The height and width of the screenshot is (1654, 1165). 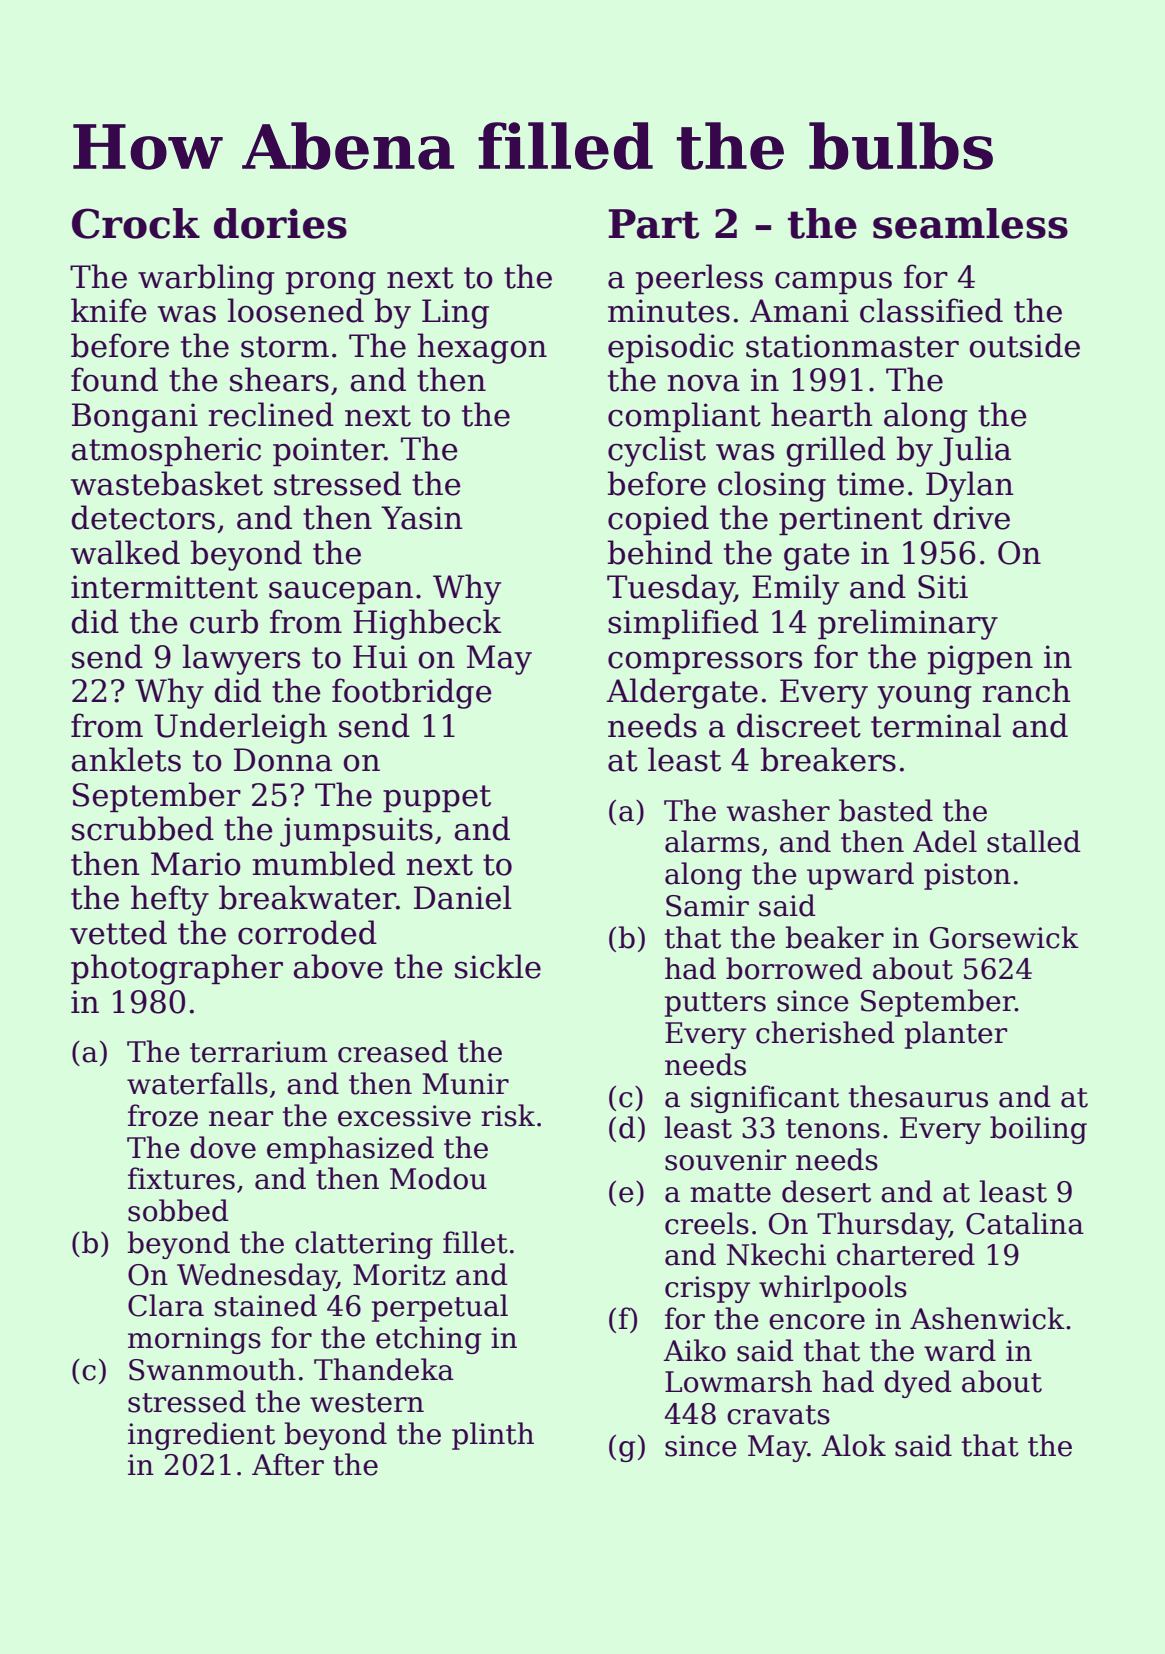 I want to click on plinth, so click(x=493, y=1436).
